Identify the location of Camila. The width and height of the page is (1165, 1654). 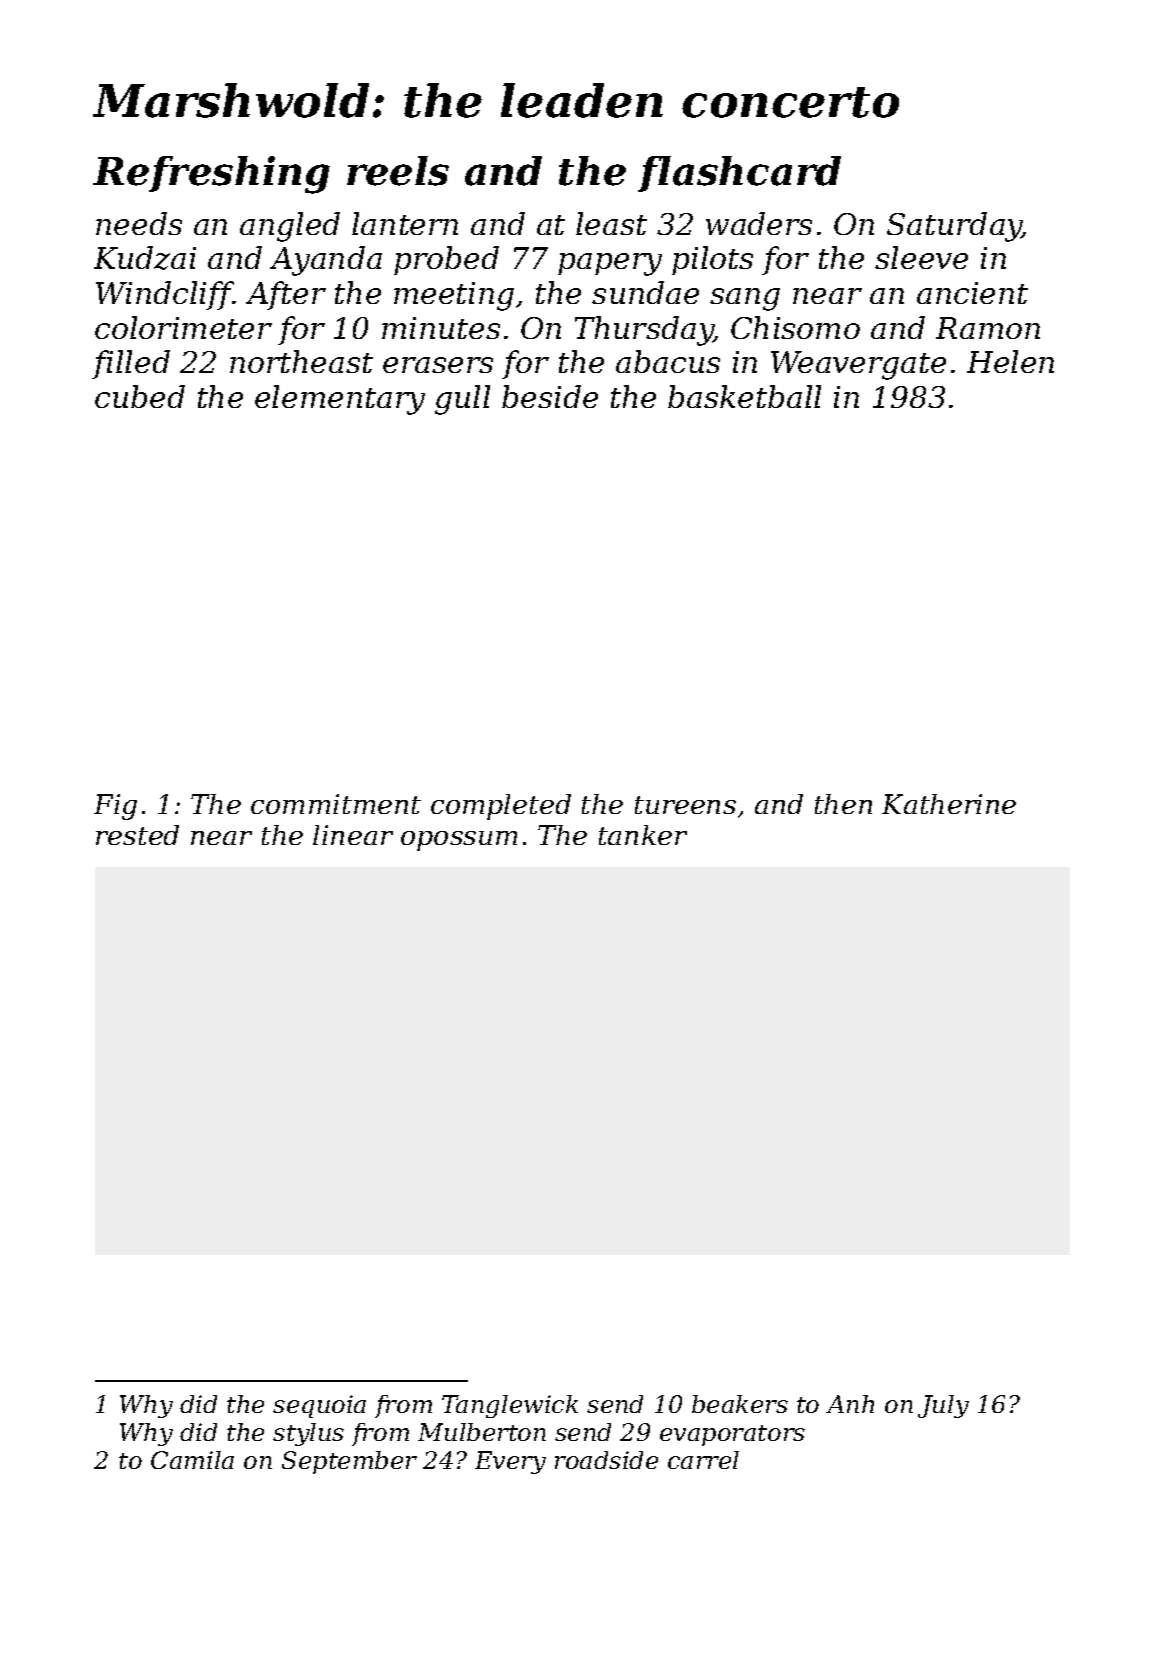
(192, 1460).
